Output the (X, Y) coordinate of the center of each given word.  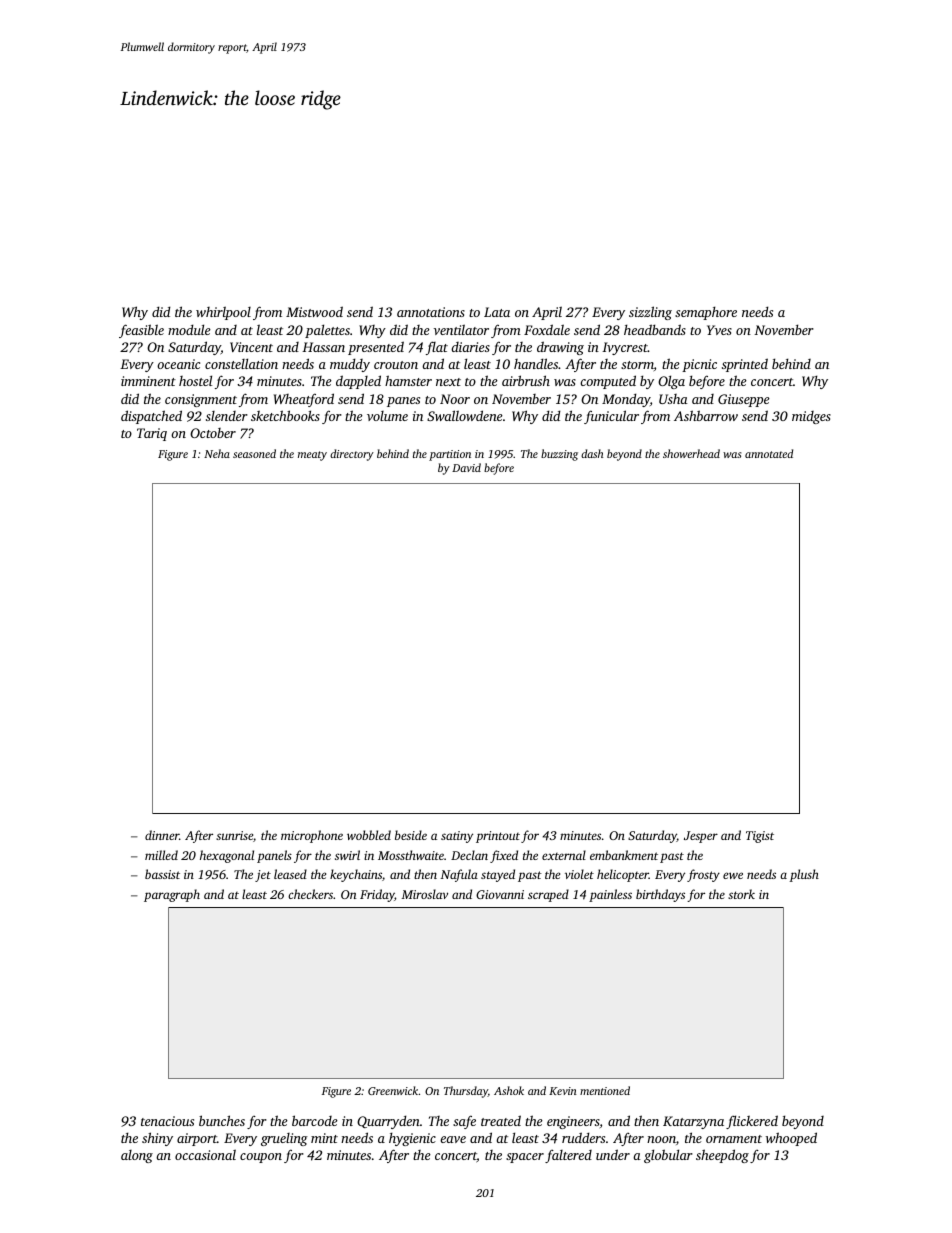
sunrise (234, 835)
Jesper (701, 837)
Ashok (509, 1090)
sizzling (650, 313)
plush (804, 875)
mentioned (605, 1090)
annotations (431, 312)
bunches (222, 1120)
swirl (347, 855)
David (466, 467)
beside (411, 835)
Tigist (760, 837)
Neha (217, 453)
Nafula (459, 875)
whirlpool (223, 313)
